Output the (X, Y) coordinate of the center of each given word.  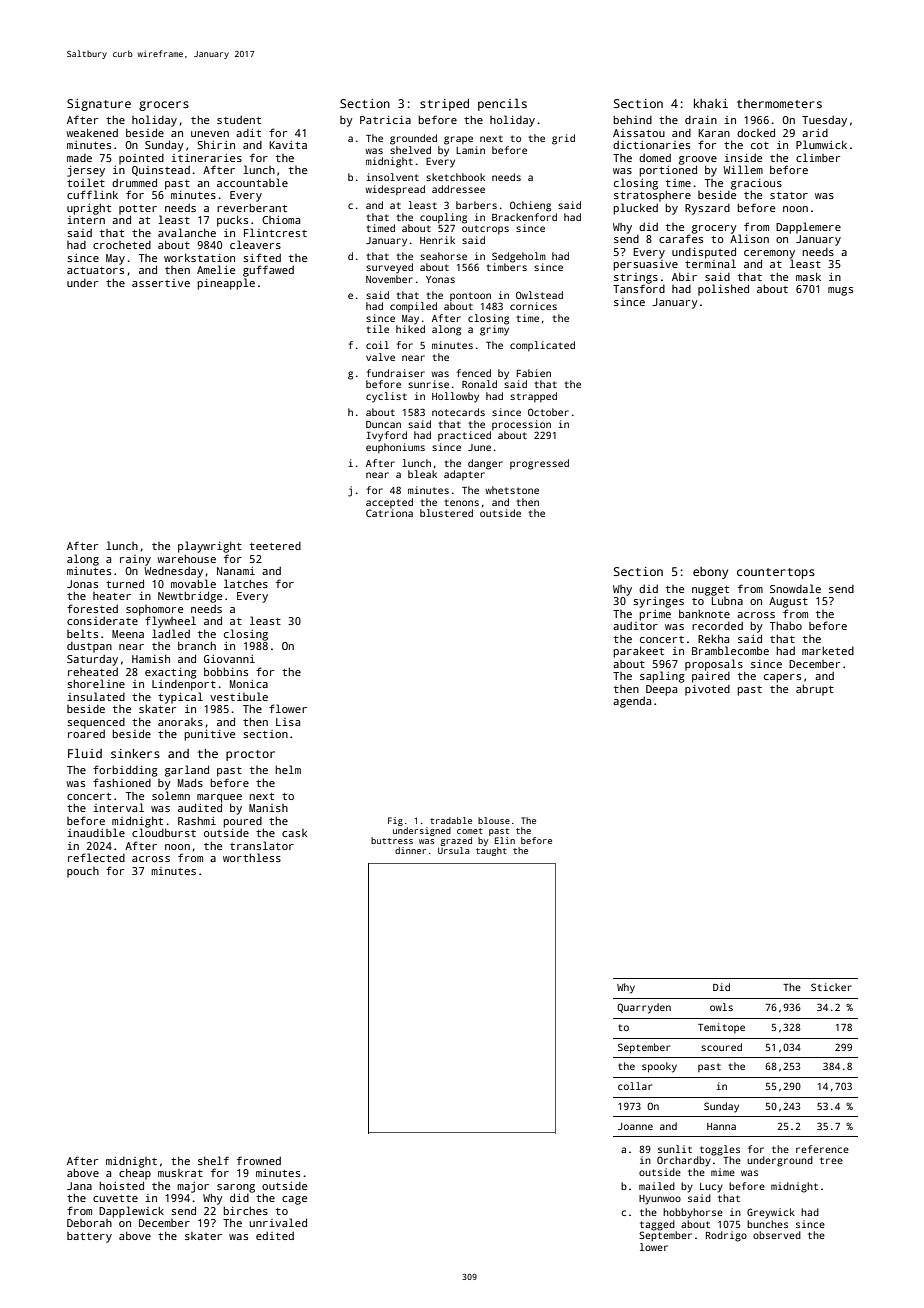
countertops (776, 573)
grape (458, 140)
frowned (259, 1160)
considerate (102, 621)
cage (294, 1200)
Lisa (288, 722)
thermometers (779, 103)
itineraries (207, 158)
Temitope (721, 1028)
